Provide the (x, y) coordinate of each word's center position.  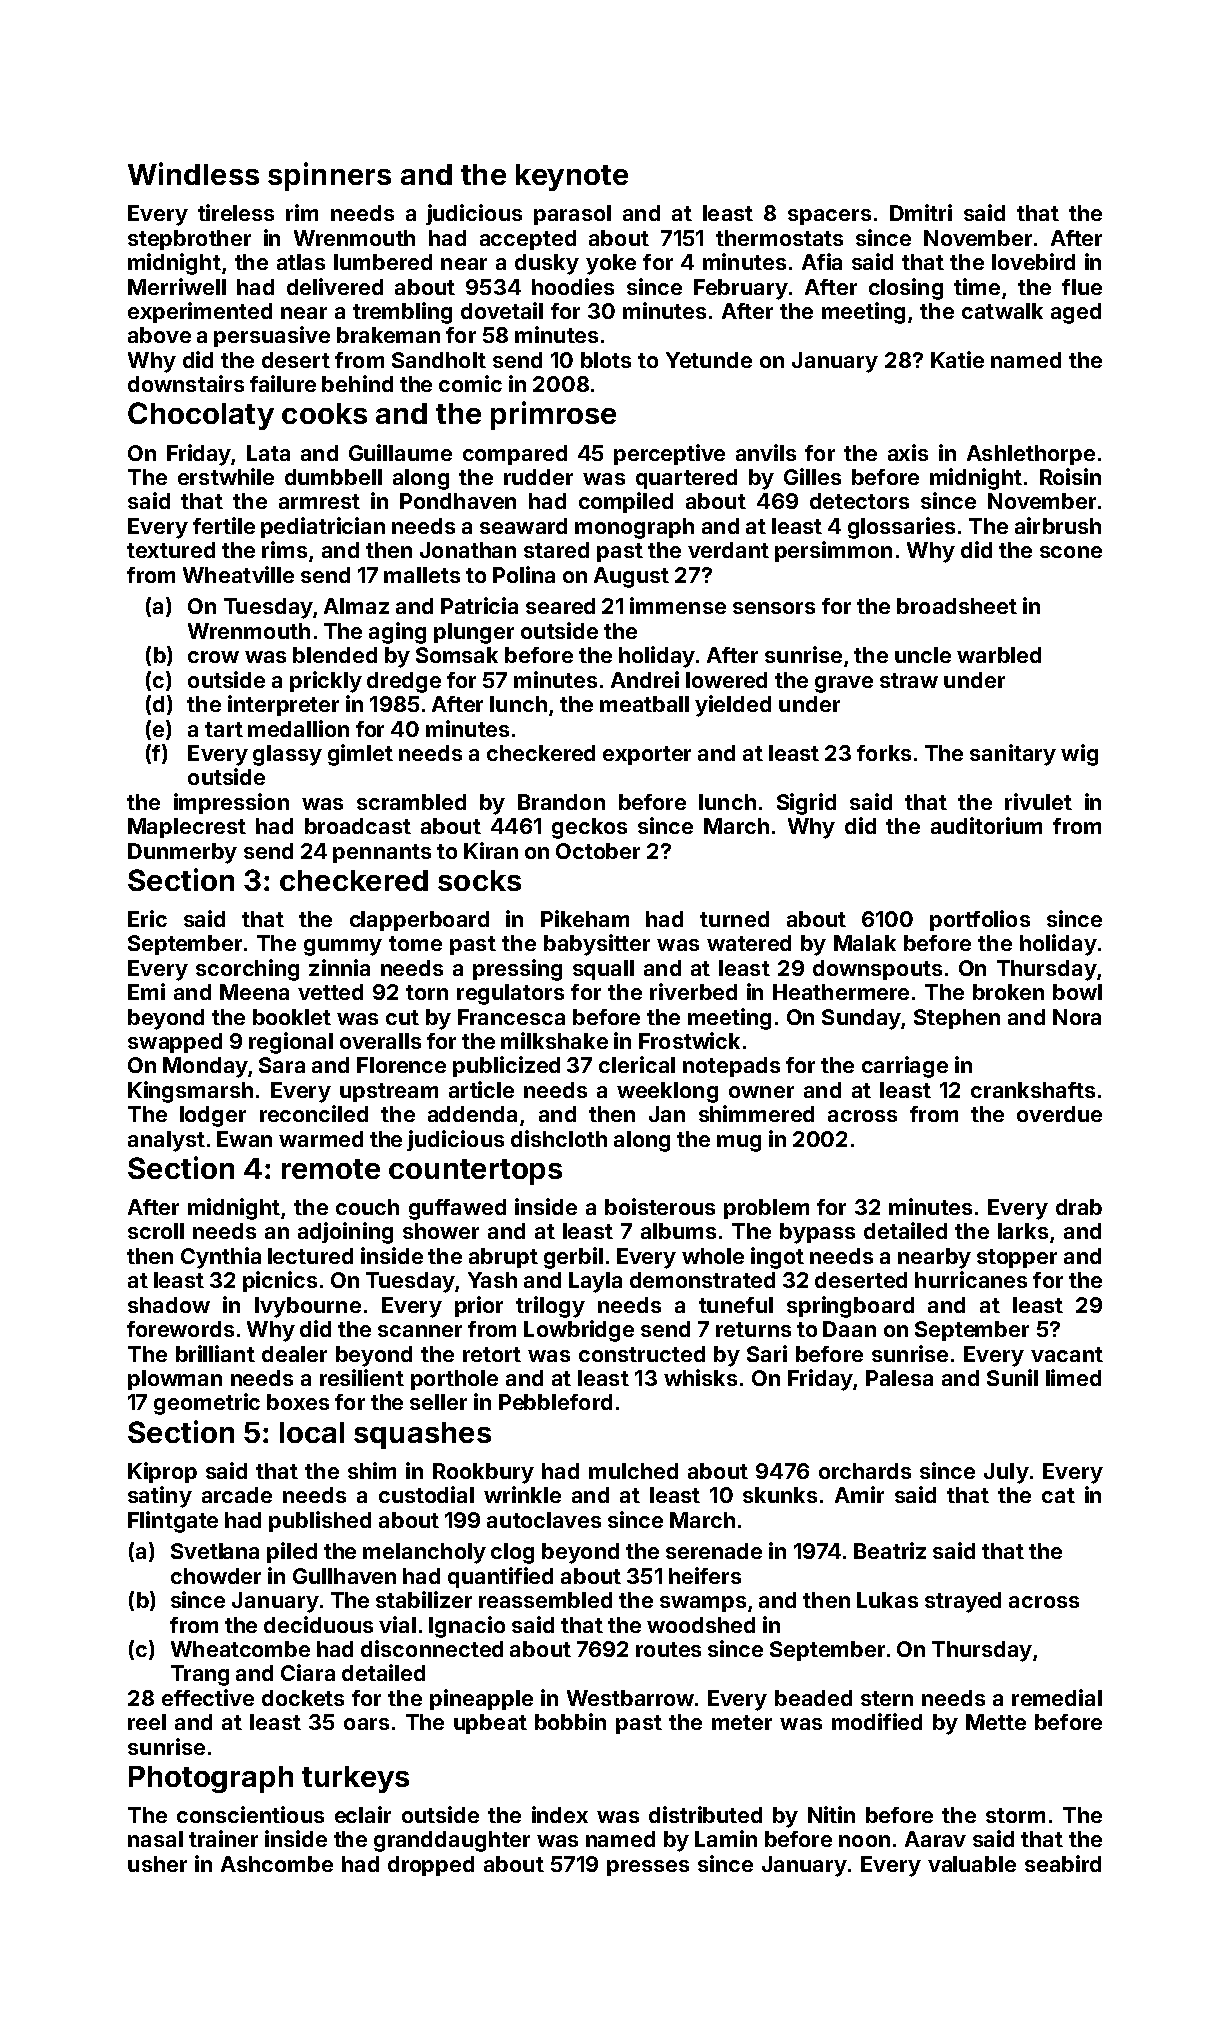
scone (1071, 552)
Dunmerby (182, 853)
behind (357, 383)
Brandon (561, 802)
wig (1079, 755)
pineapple (481, 1699)
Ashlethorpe (1031, 455)
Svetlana (215, 1551)
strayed (963, 1602)
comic (470, 383)
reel (147, 1722)
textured (171, 550)
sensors (774, 608)
